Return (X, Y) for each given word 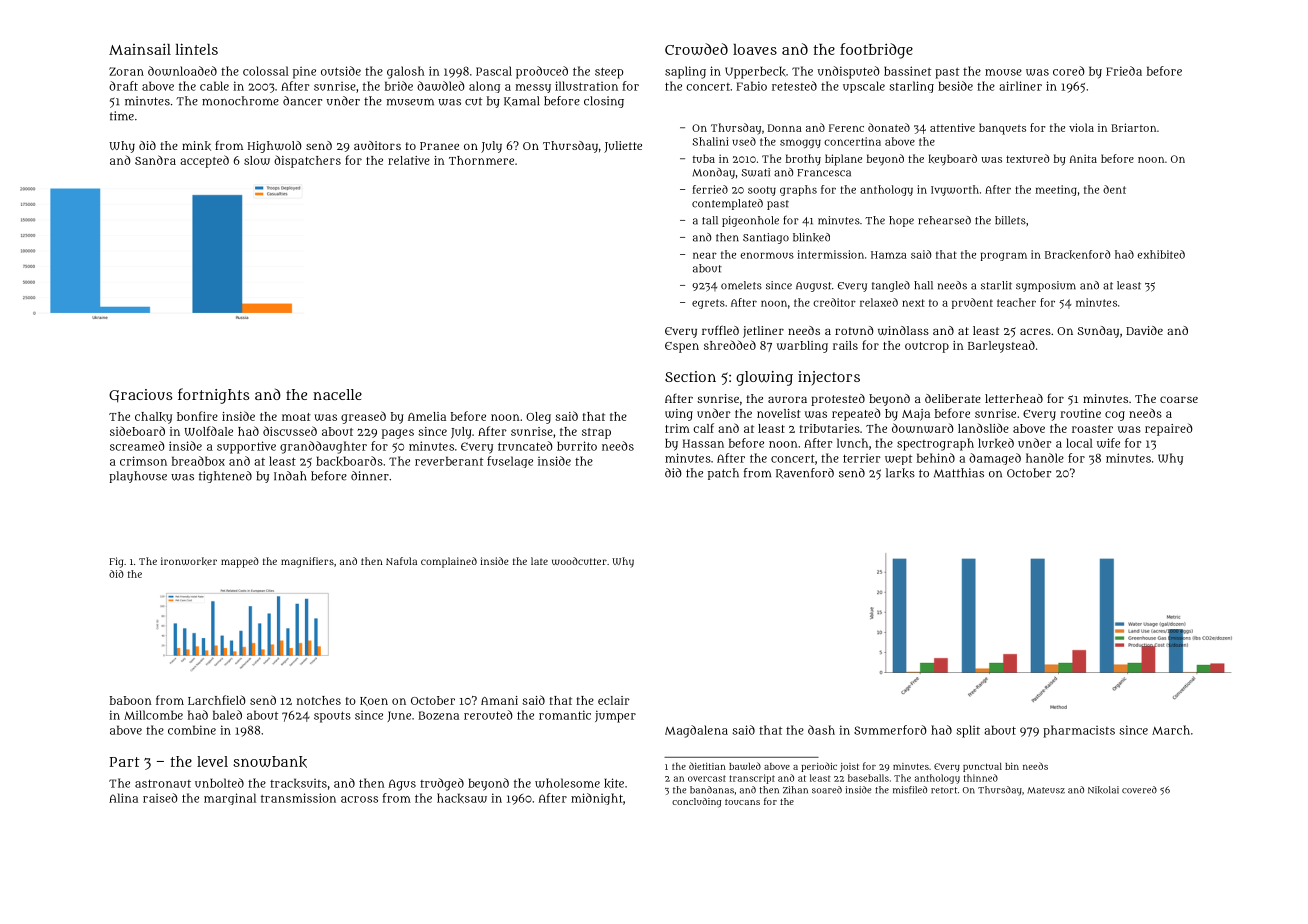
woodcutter (579, 561)
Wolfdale (208, 431)
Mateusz (1046, 790)
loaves (755, 49)
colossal (266, 71)
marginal (230, 799)
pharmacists (1079, 731)
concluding (696, 803)
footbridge (876, 51)
